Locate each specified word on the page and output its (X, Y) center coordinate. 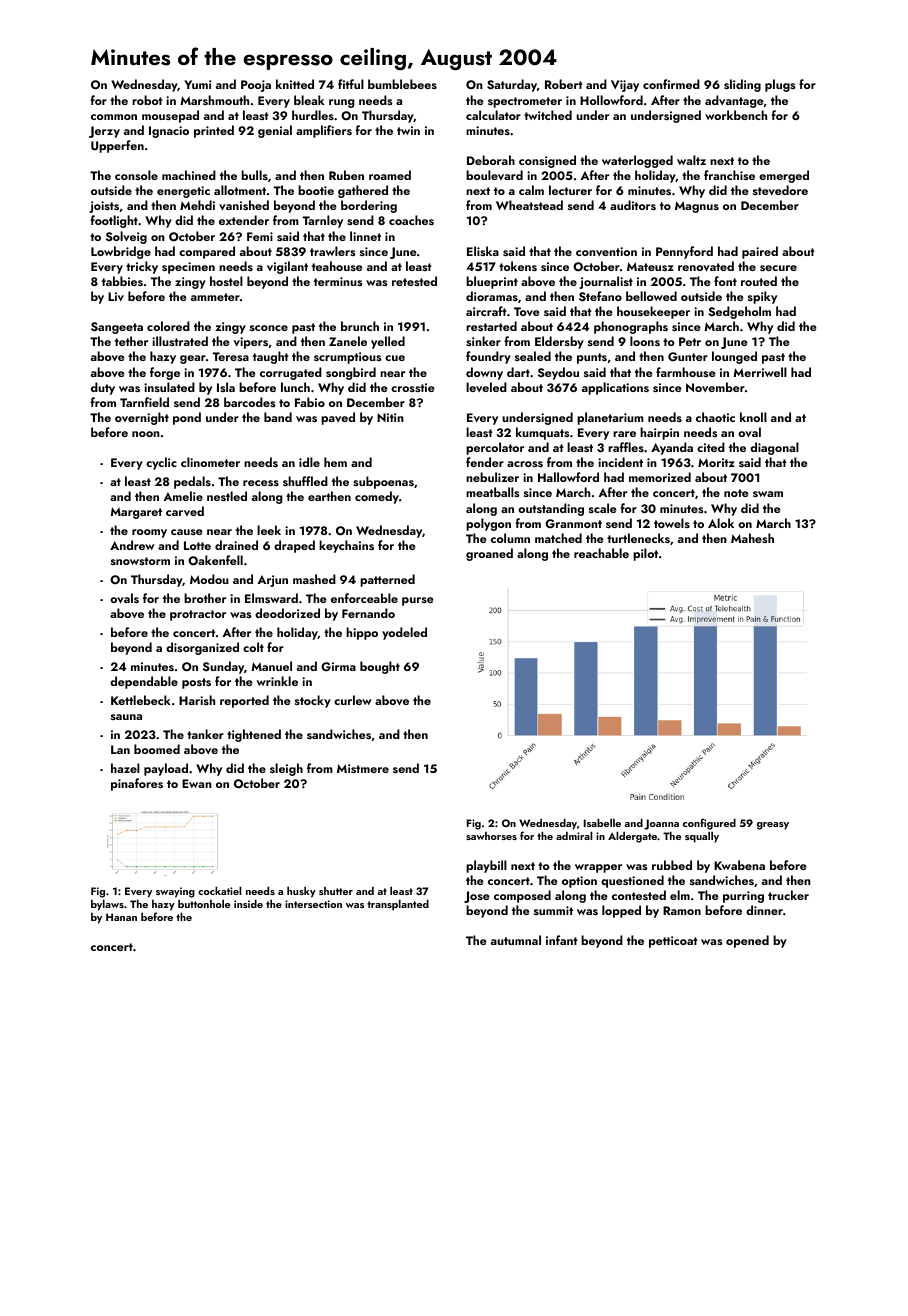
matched (558, 538)
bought (380, 667)
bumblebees (402, 84)
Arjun (272, 581)
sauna (126, 717)
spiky (762, 297)
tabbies (122, 281)
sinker (483, 341)
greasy (773, 826)
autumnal (516, 940)
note (736, 493)
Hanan (121, 917)
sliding (742, 85)
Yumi (197, 84)
